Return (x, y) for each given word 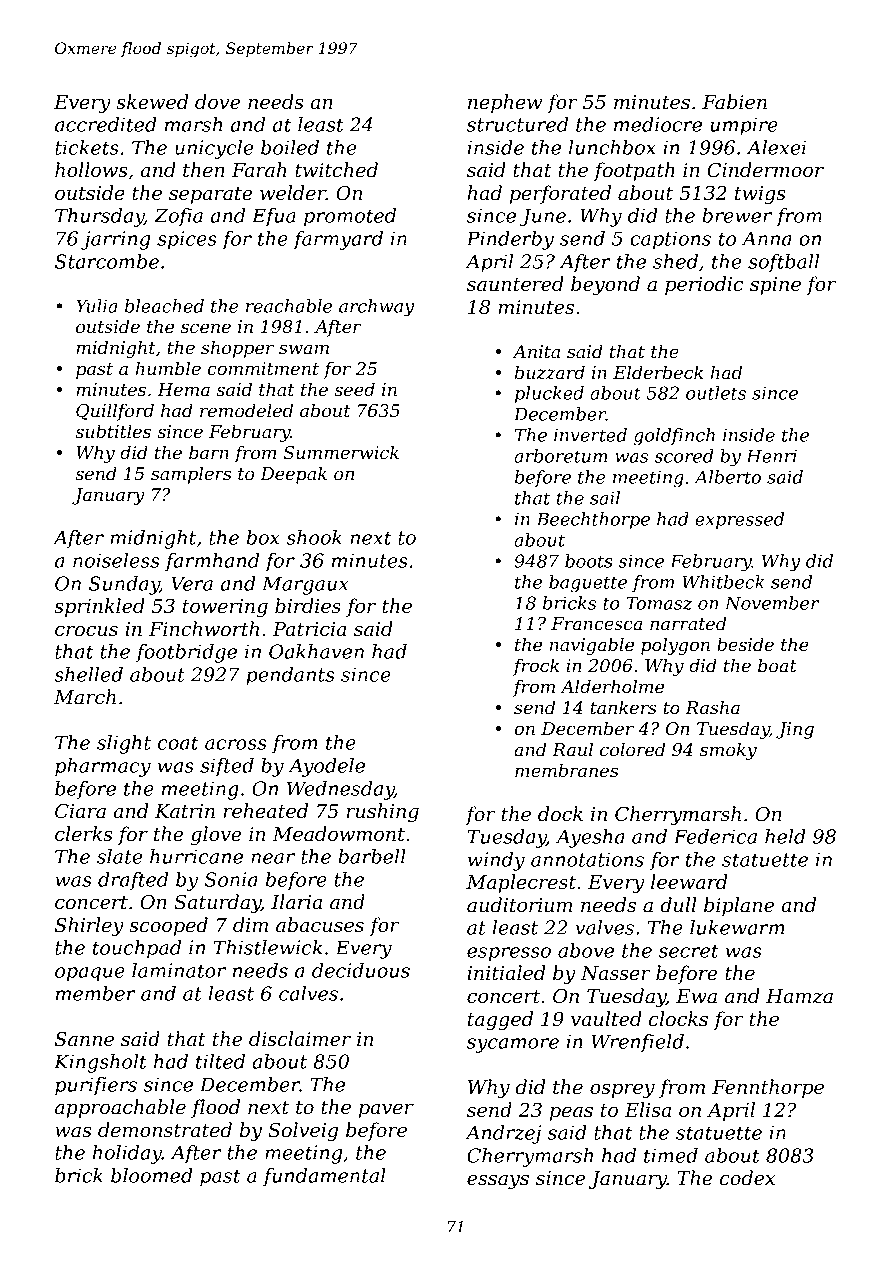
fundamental (324, 1177)
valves (604, 927)
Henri (771, 456)
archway (376, 308)
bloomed (152, 1175)
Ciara (80, 811)
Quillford (115, 412)
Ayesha (590, 838)
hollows (91, 170)
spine (775, 286)
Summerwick (341, 452)
